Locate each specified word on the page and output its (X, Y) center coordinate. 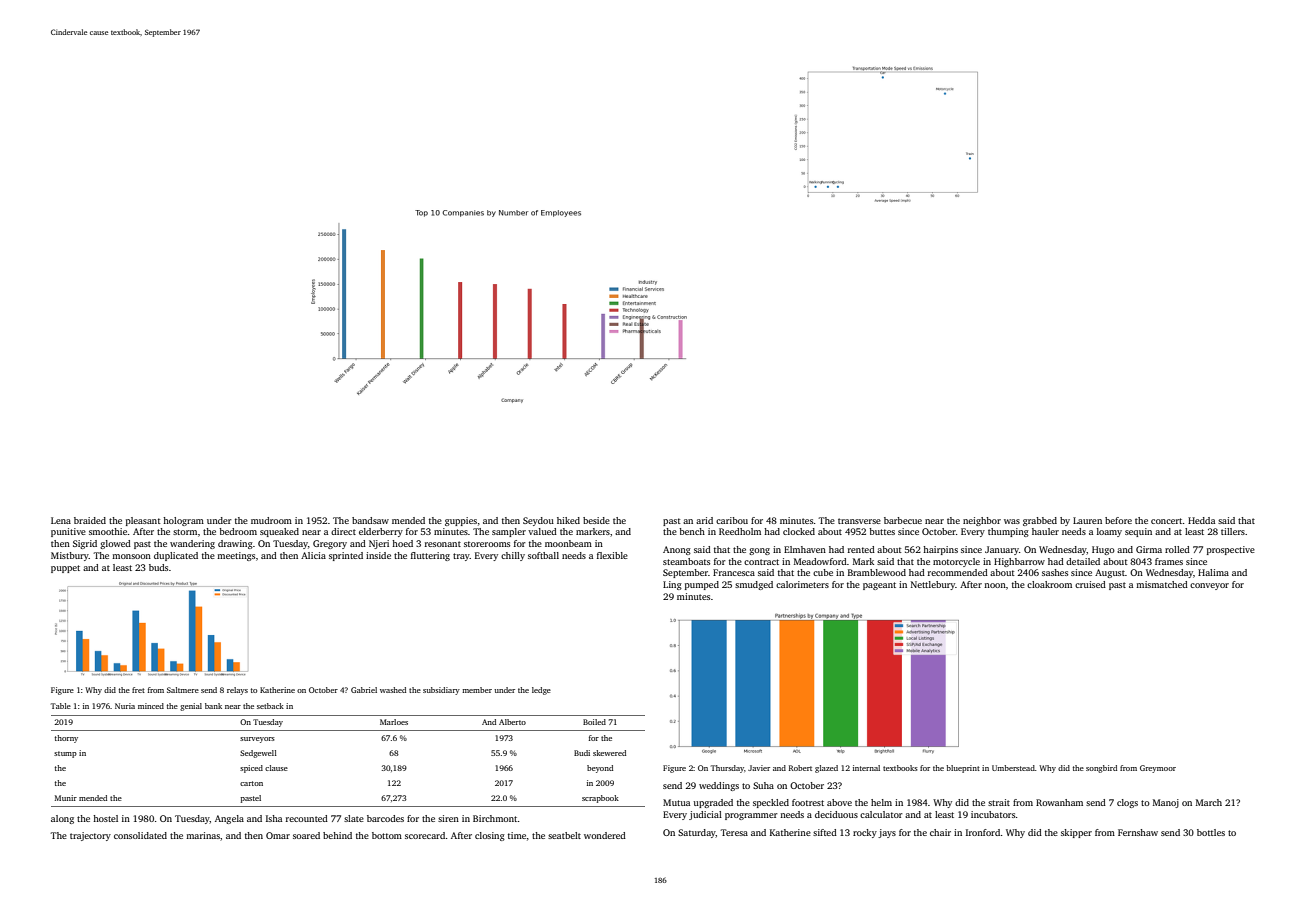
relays (237, 691)
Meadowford (820, 561)
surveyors (257, 740)
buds (158, 567)
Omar (278, 835)
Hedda (1201, 520)
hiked (568, 520)
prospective (1231, 550)
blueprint (963, 769)
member (477, 690)
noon (995, 585)
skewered (609, 753)
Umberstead (1013, 768)
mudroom (271, 520)
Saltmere (183, 690)
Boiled (594, 722)
